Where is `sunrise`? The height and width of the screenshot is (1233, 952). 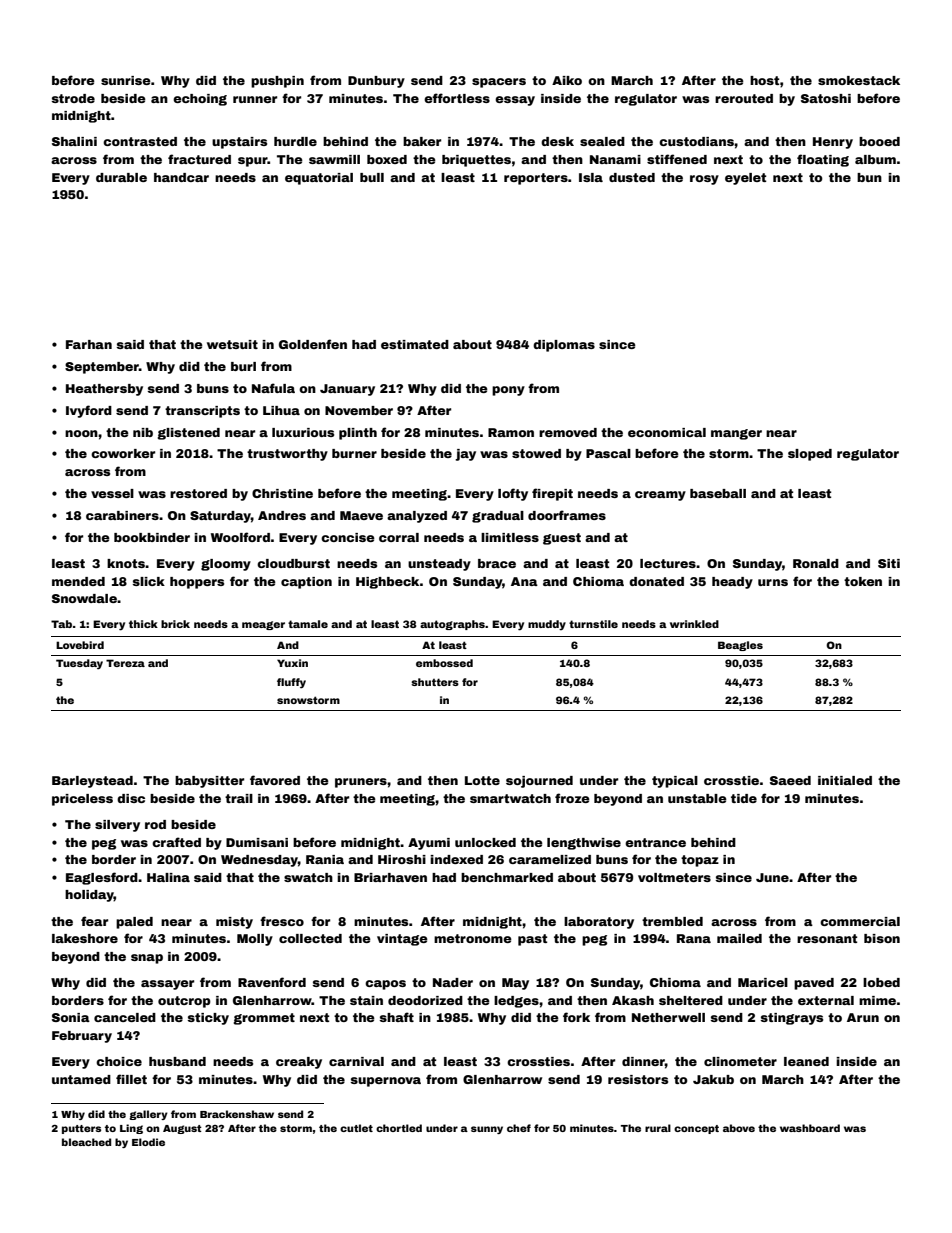 sunrise is located at coordinates (126, 80).
